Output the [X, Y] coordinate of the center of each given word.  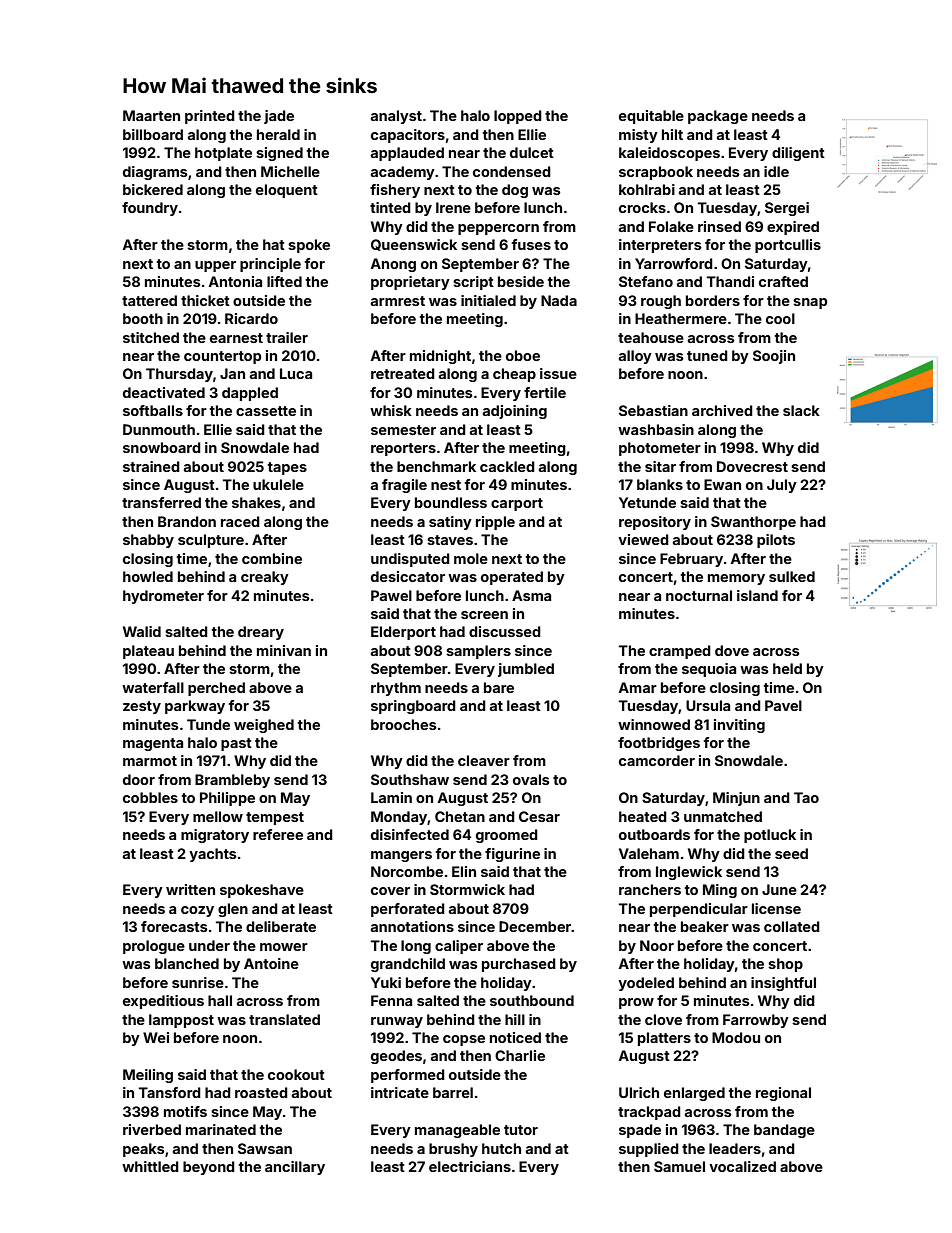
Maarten [151, 115]
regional [783, 1094]
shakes [256, 502]
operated [512, 578]
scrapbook [656, 173]
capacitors [408, 136]
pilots [776, 541]
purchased [519, 965]
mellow [218, 816]
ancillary [295, 1168]
